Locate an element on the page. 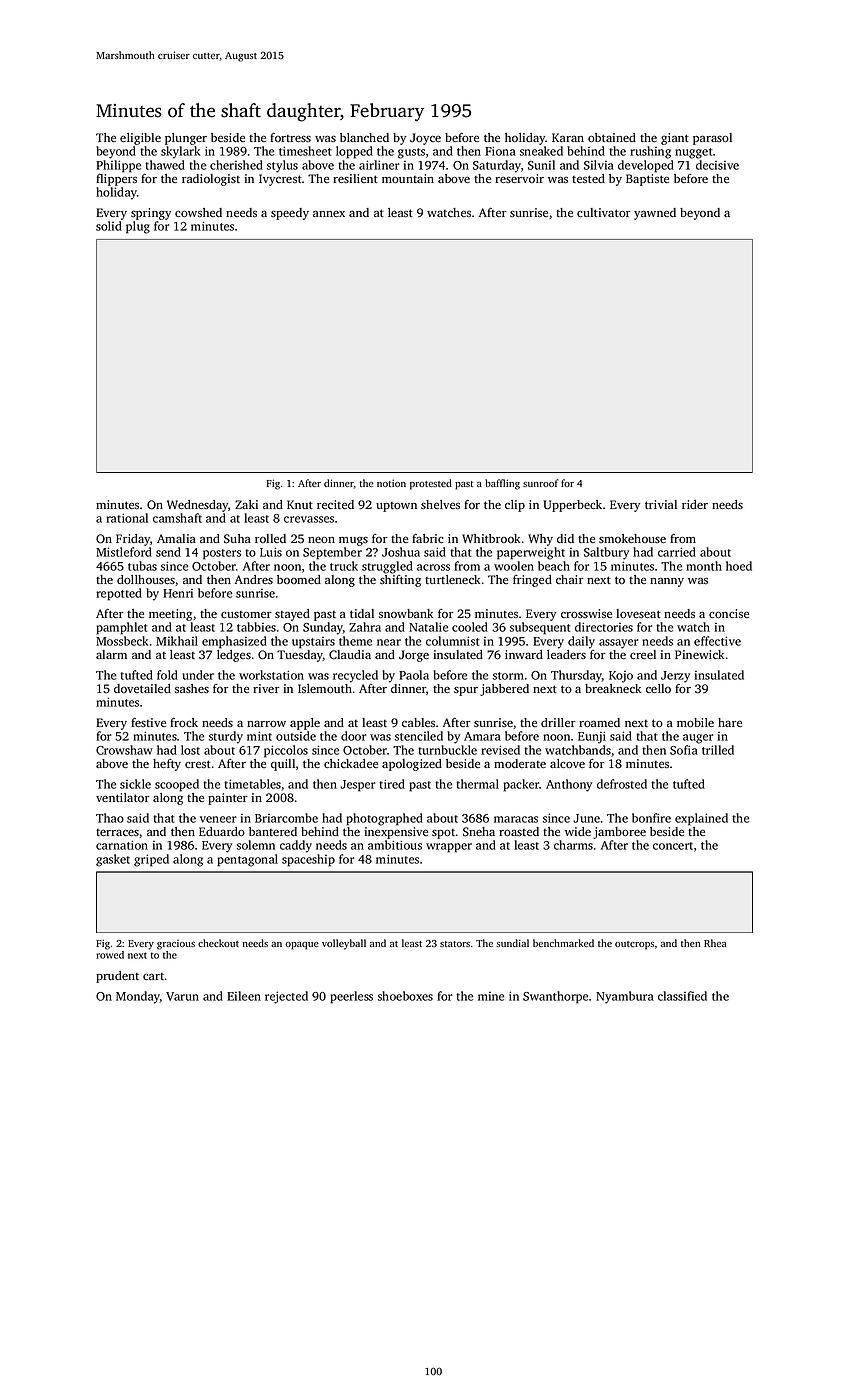 The height and width of the image is (1400, 849). rational is located at coordinates (127, 518).
